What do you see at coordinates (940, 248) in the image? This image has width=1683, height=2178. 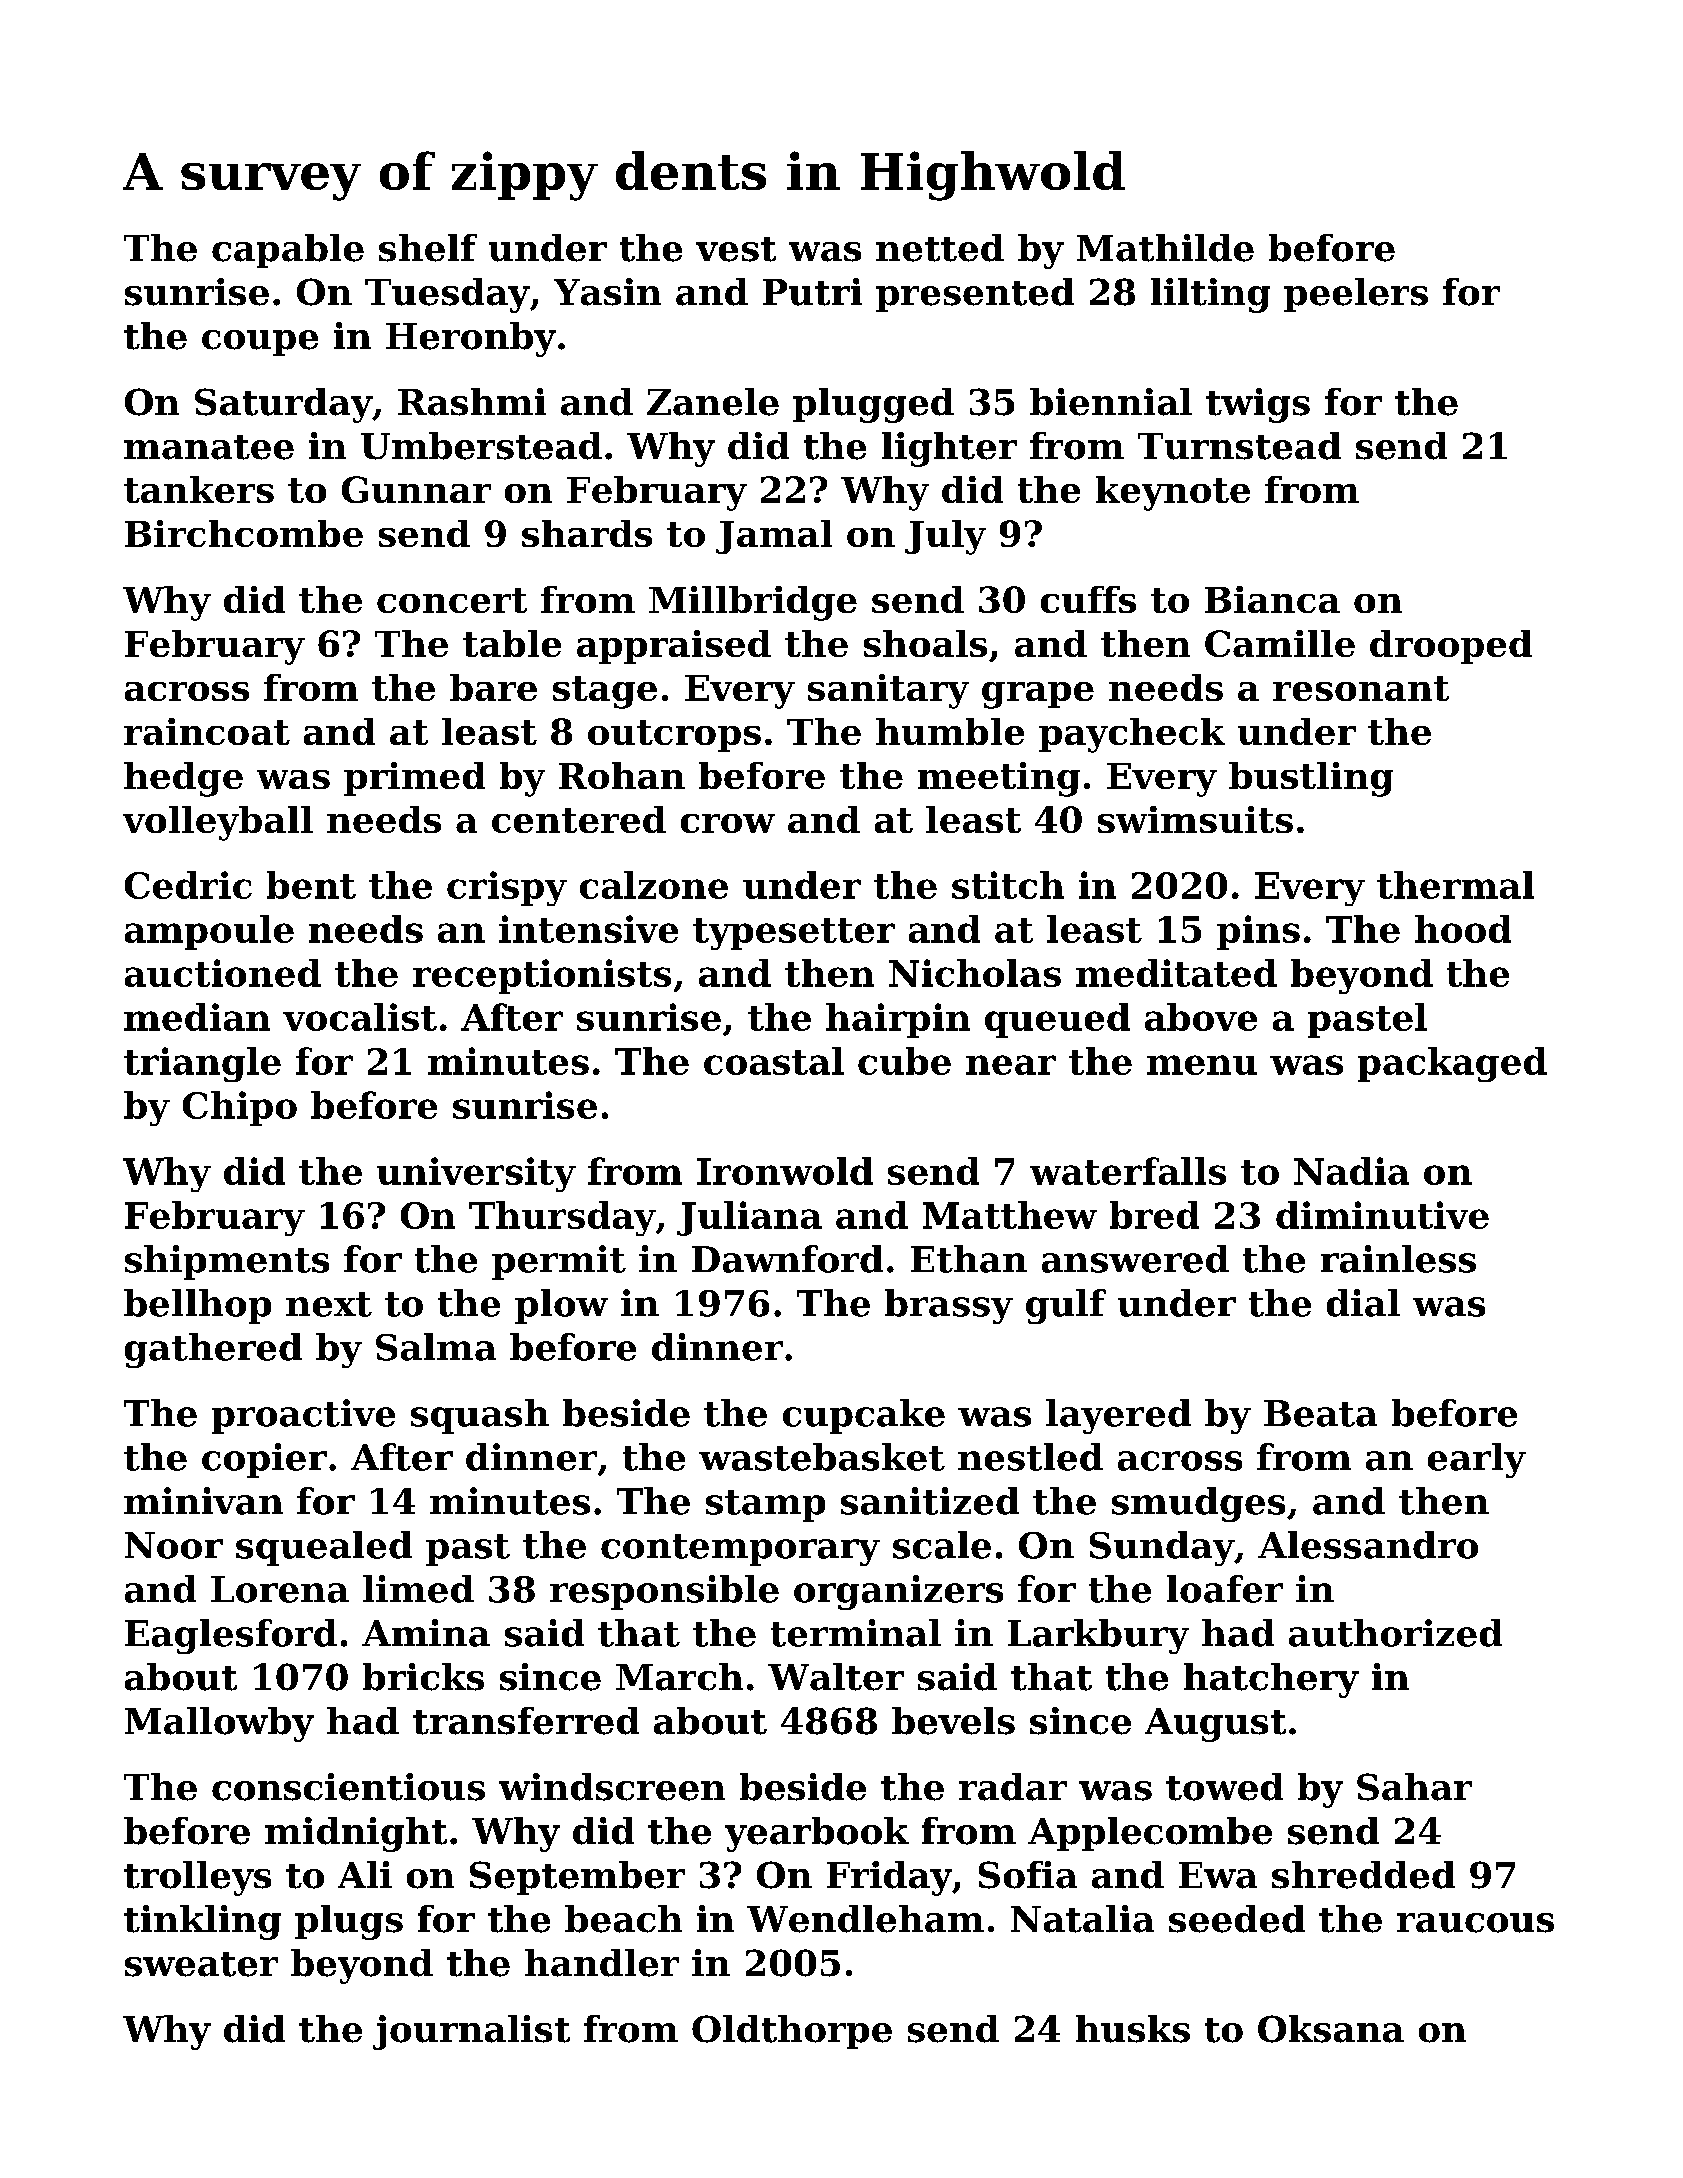 I see `netted` at bounding box center [940, 248].
